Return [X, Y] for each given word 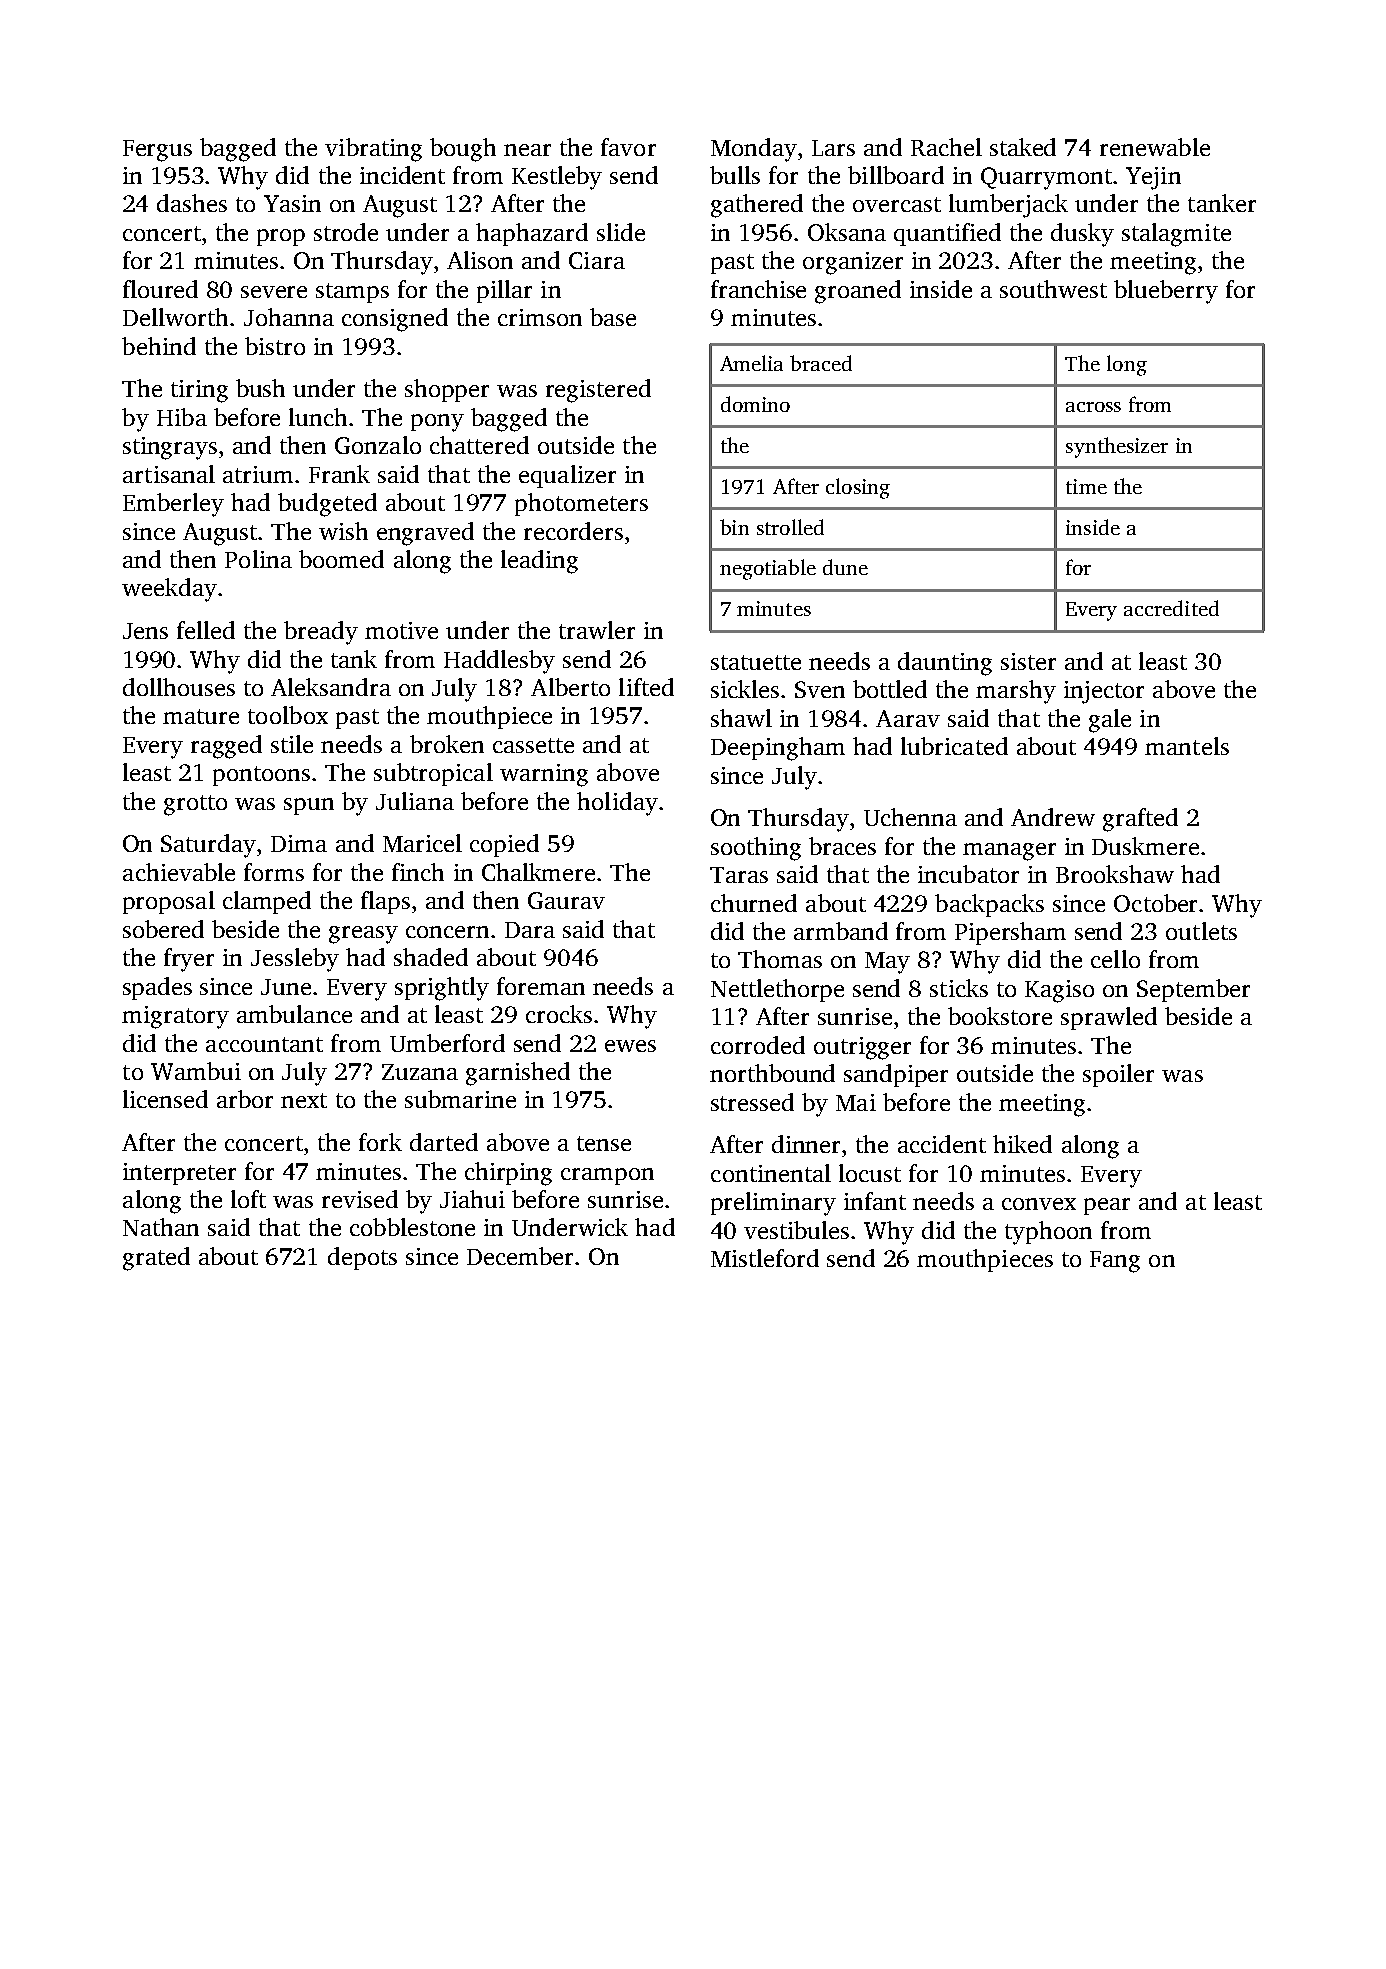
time [1086, 486]
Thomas [780, 959]
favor [628, 147]
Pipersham [1010, 933]
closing [858, 488]
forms [274, 872]
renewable [1155, 147]
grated [156, 1259]
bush [260, 388]
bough [463, 150]
